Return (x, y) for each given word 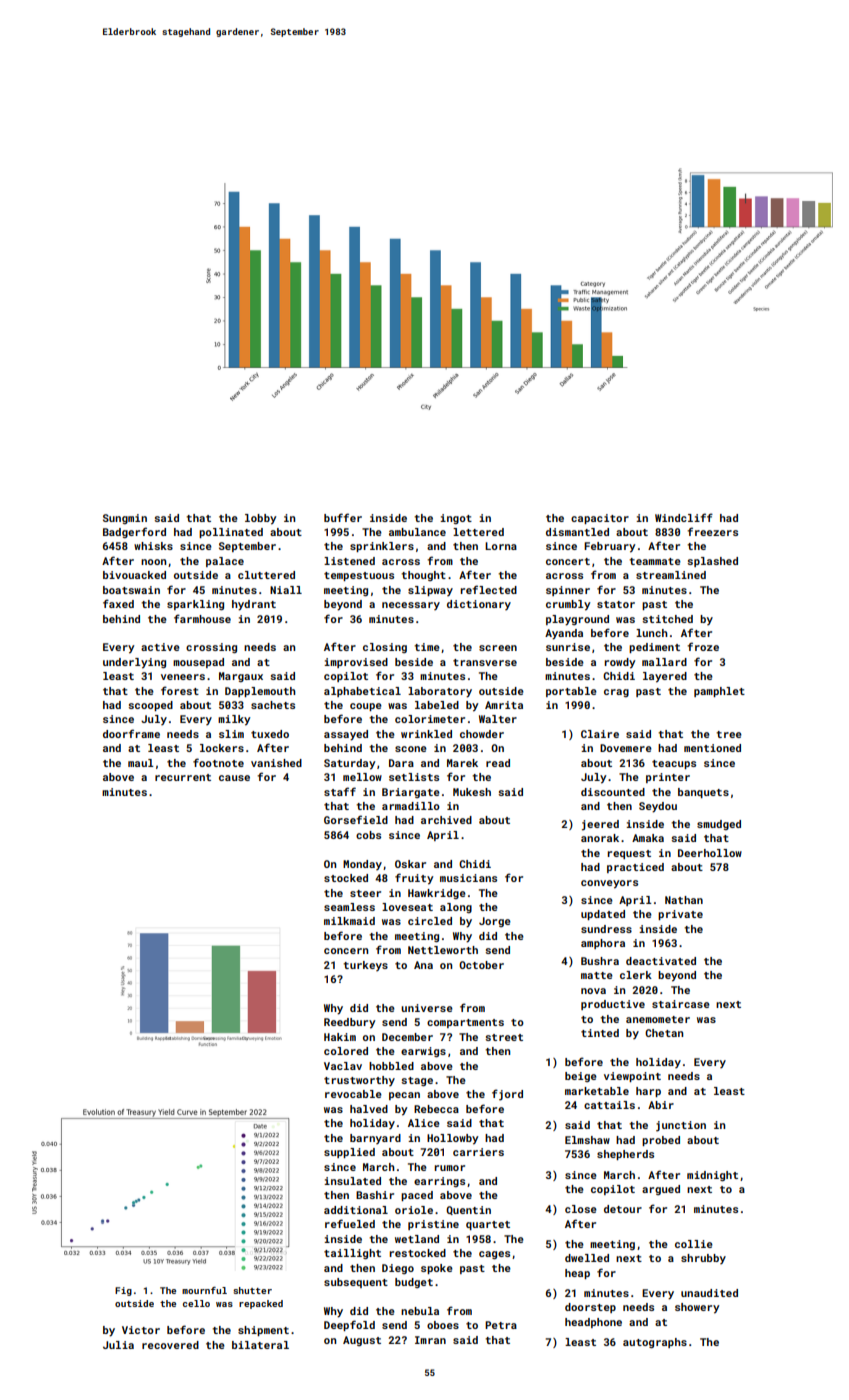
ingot (456, 519)
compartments (465, 1023)
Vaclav (343, 1066)
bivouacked (134, 575)
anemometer (658, 1019)
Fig (123, 1291)
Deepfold (349, 1325)
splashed (712, 562)
